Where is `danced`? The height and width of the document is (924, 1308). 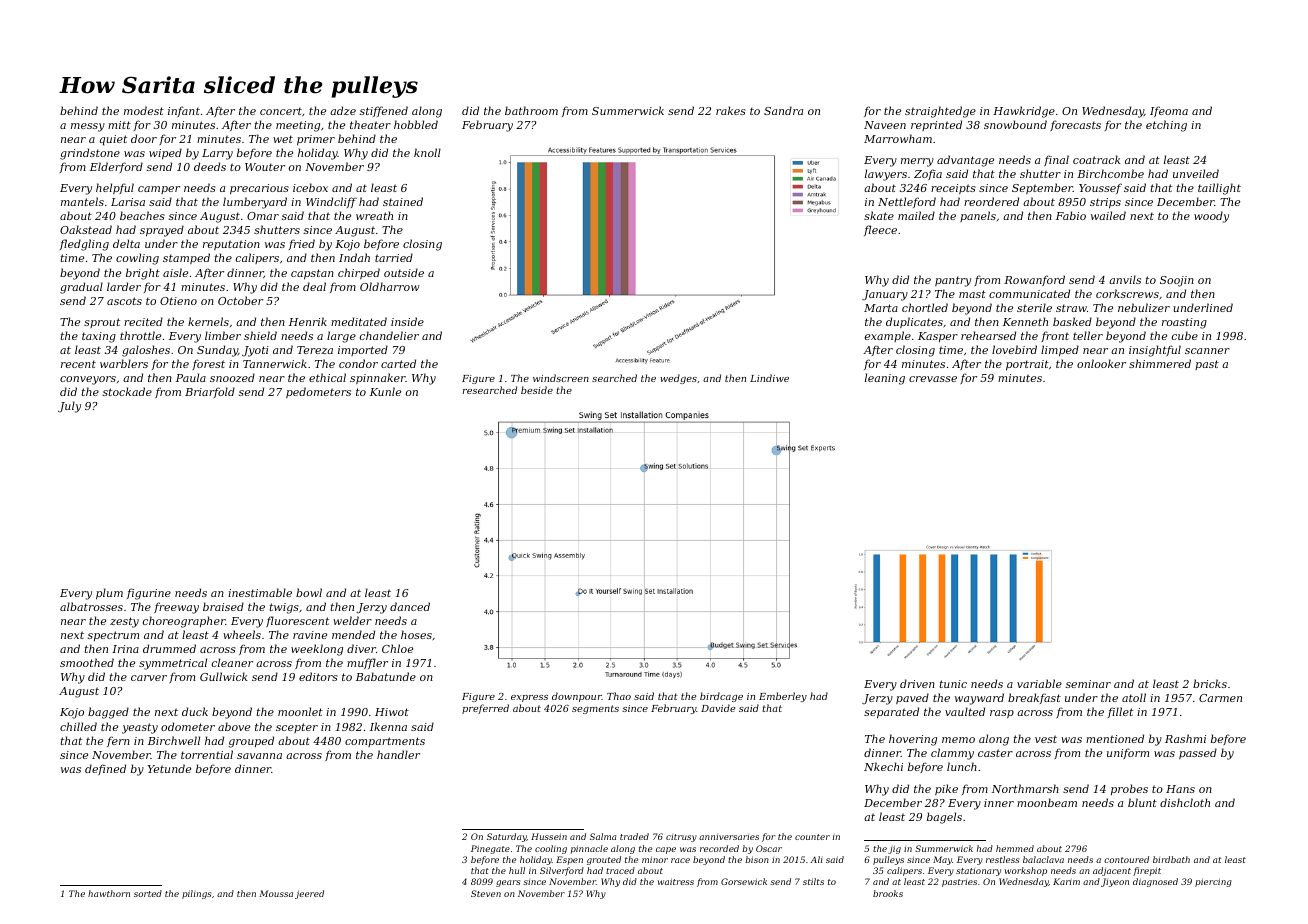
danced is located at coordinates (410, 606).
